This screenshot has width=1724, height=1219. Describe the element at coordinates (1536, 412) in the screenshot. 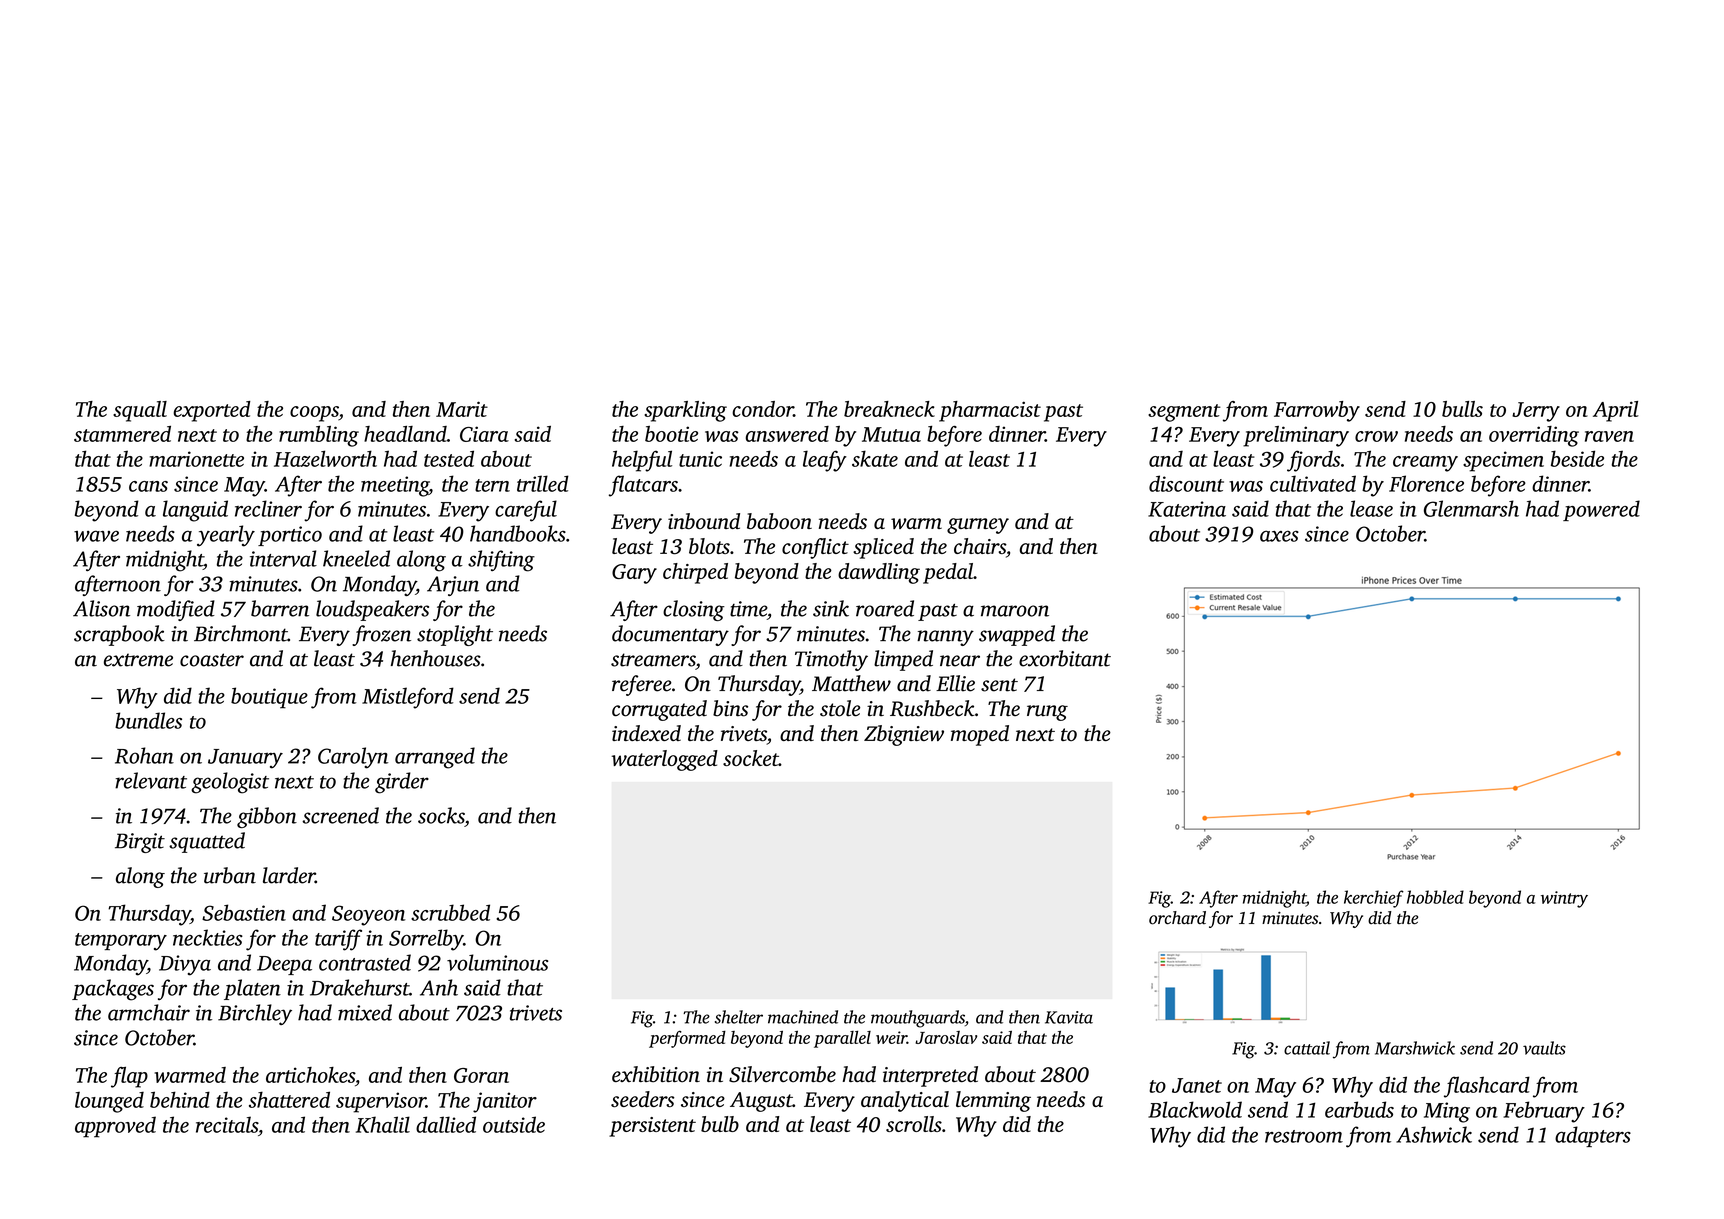

I see `Jerry` at that location.
